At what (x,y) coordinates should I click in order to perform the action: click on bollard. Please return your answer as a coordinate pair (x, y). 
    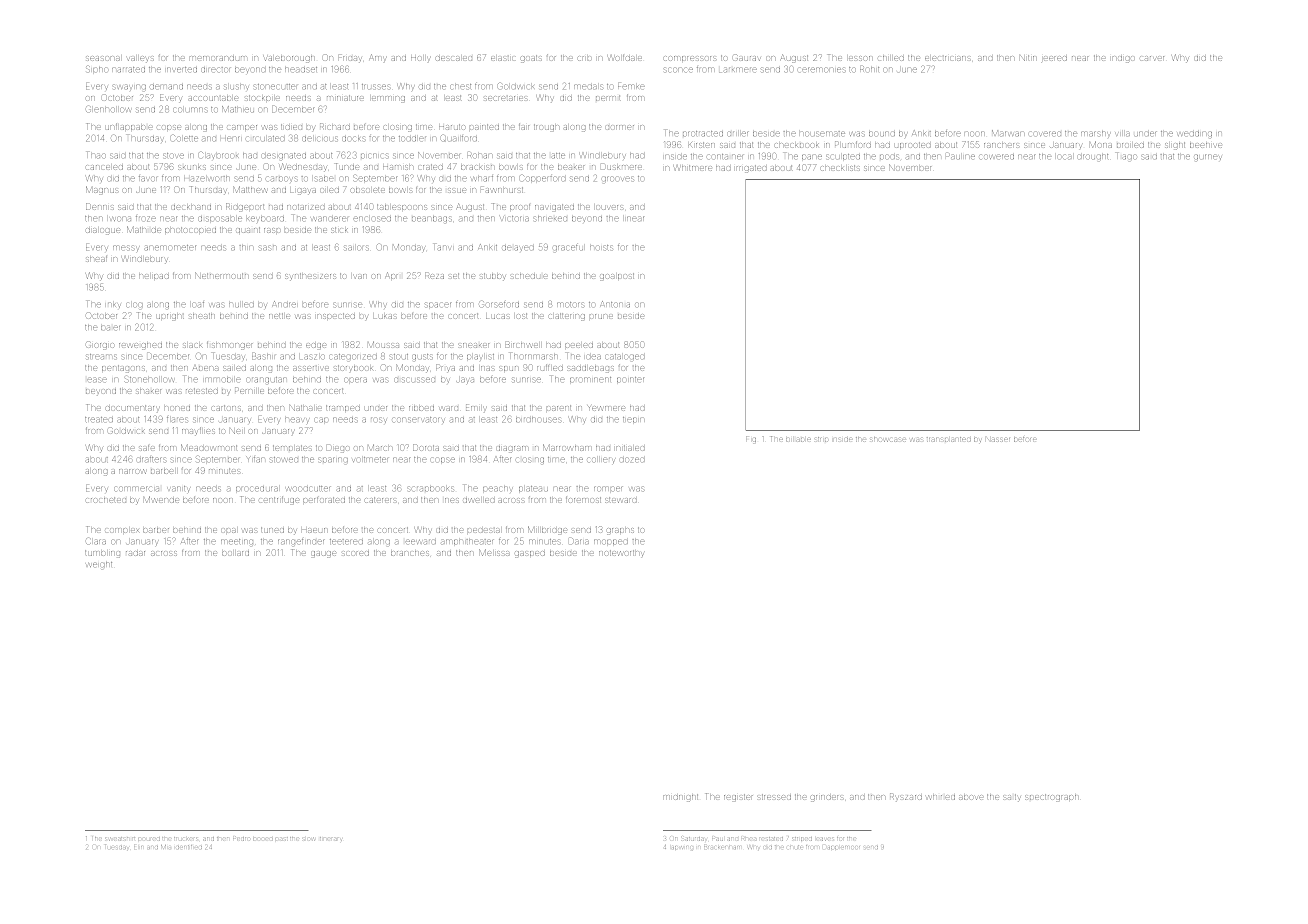
    Looking at the image, I should click on (235, 553).
